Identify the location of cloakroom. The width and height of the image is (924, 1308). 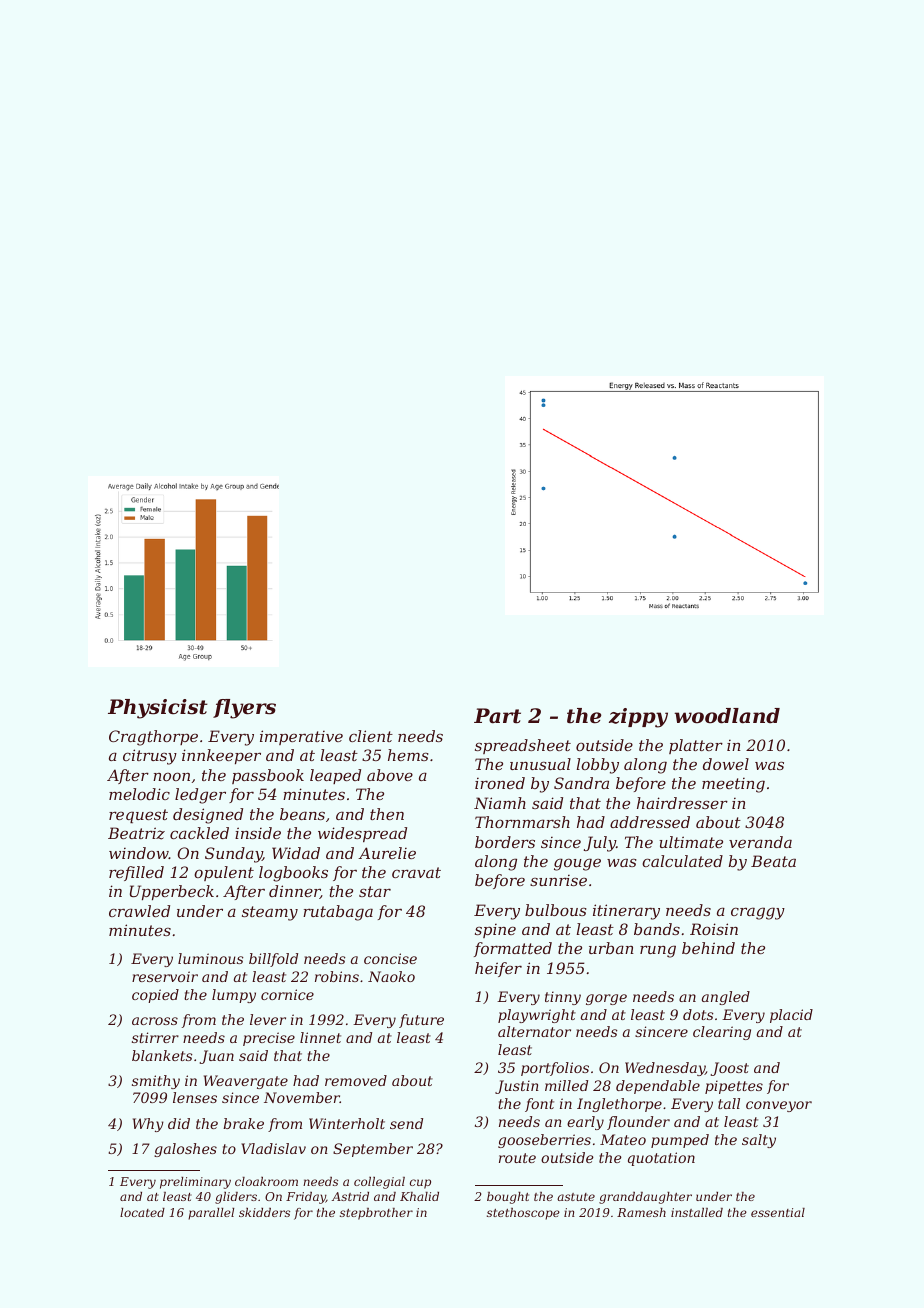
(266, 1181).
